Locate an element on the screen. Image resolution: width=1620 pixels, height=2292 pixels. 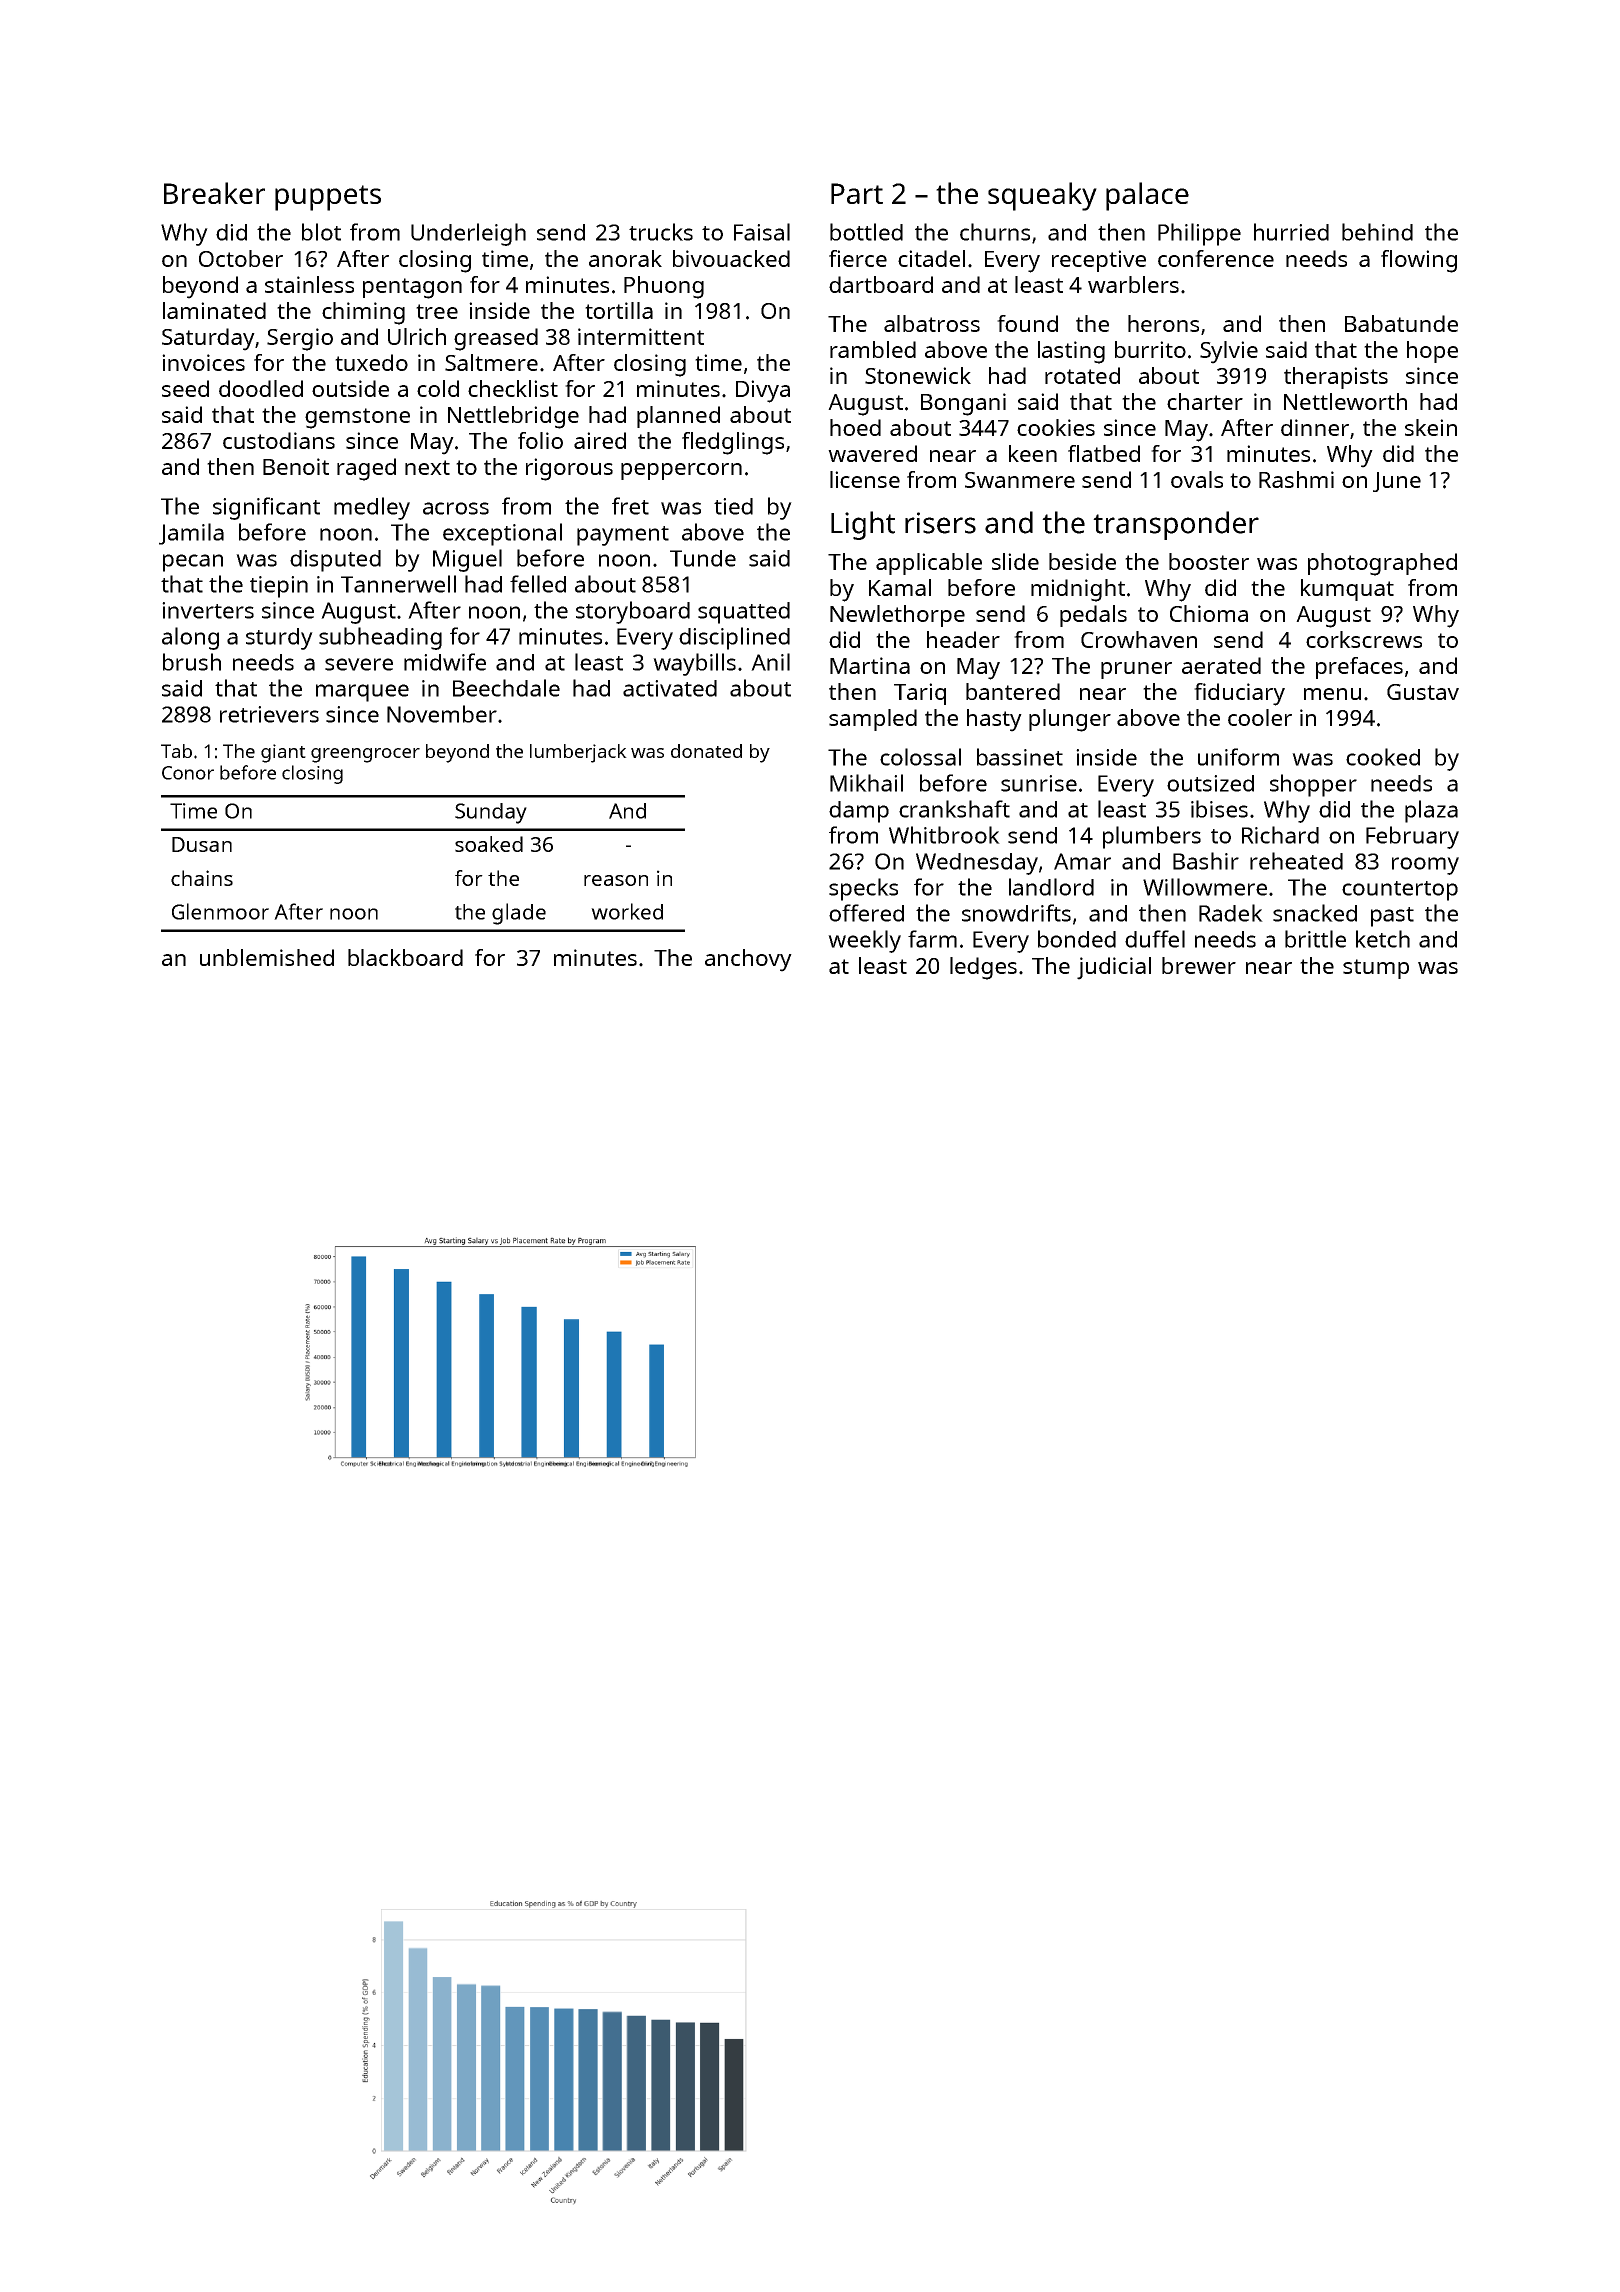
peppercorn is located at coordinates (681, 471).
